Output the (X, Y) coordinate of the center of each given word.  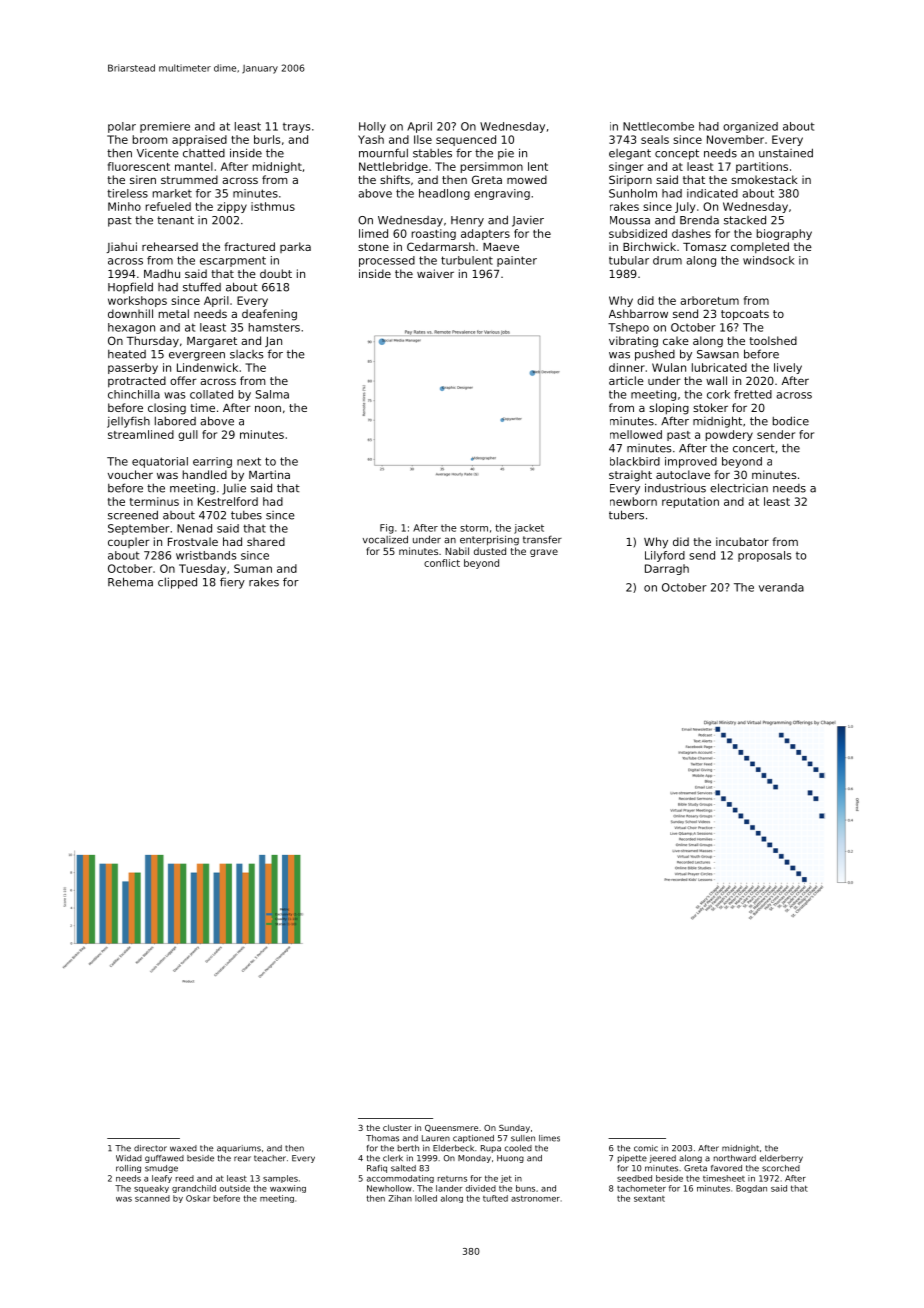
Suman (253, 568)
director (150, 1148)
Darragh (667, 569)
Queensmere (451, 1128)
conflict (442, 563)
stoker (710, 407)
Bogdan (751, 1189)
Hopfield (130, 288)
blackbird (635, 461)
